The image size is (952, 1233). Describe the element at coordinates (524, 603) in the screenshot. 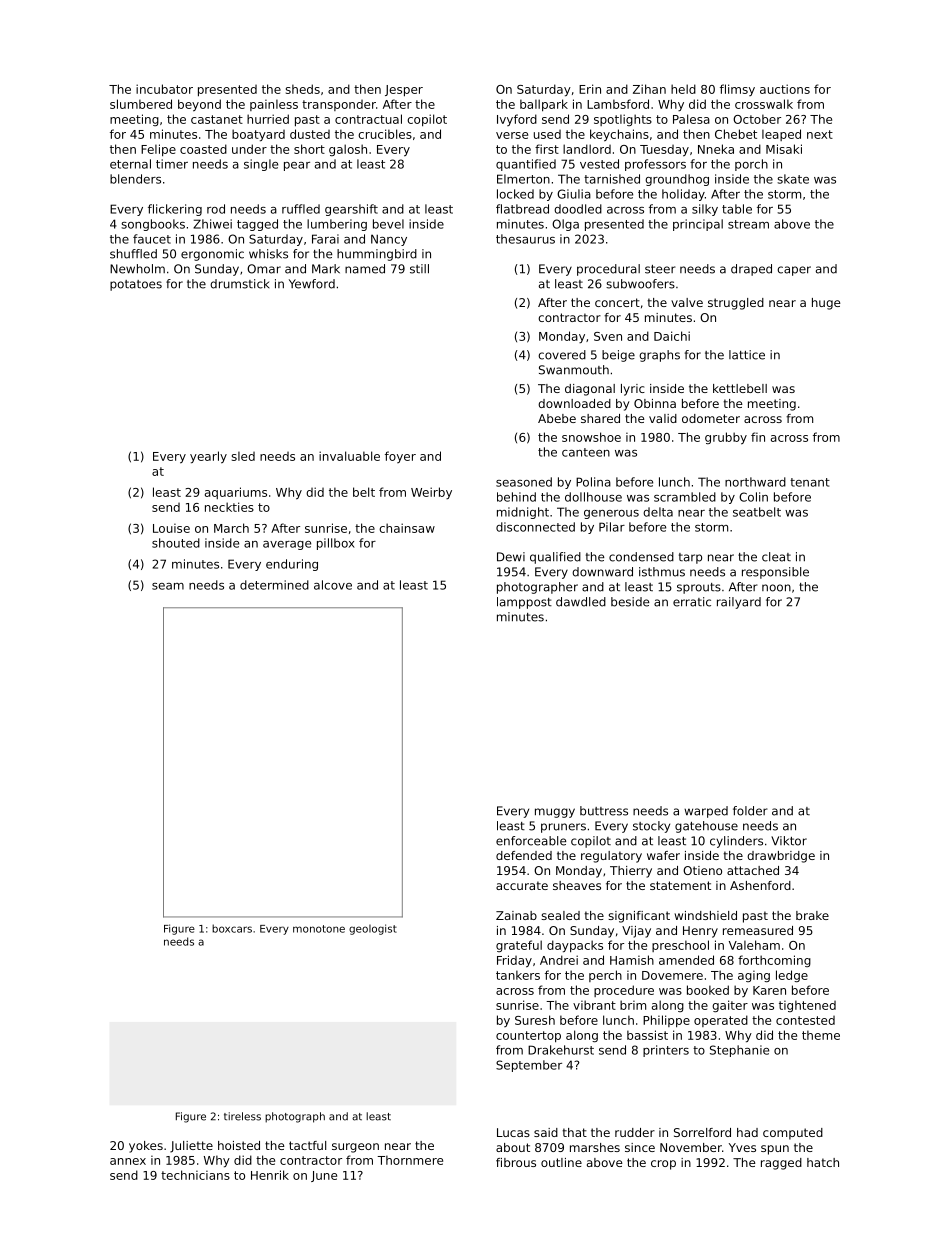

I see `lamppost` at that location.
